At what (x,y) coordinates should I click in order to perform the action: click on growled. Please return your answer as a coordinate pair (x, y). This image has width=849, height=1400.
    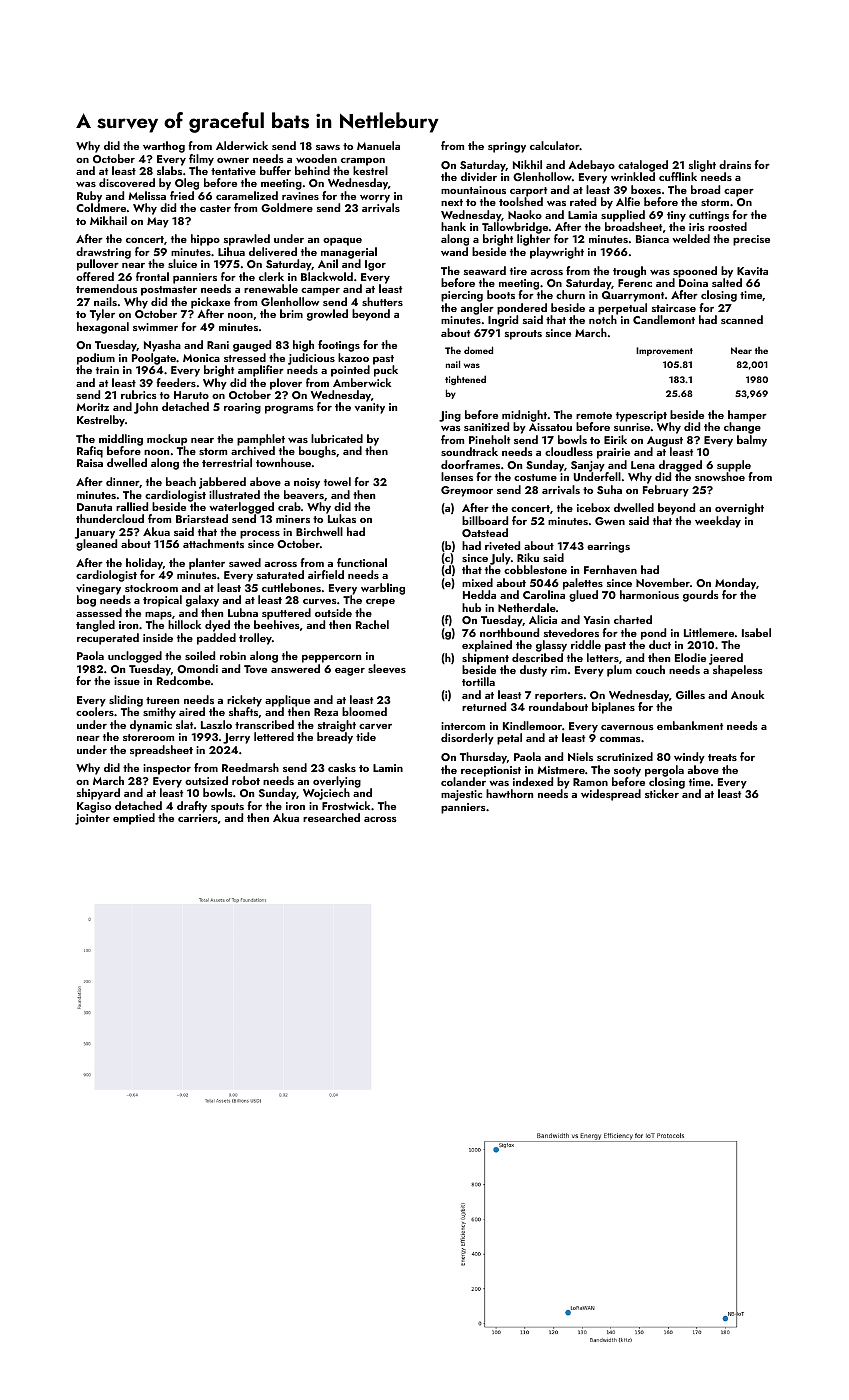
    Looking at the image, I should click on (327, 315).
